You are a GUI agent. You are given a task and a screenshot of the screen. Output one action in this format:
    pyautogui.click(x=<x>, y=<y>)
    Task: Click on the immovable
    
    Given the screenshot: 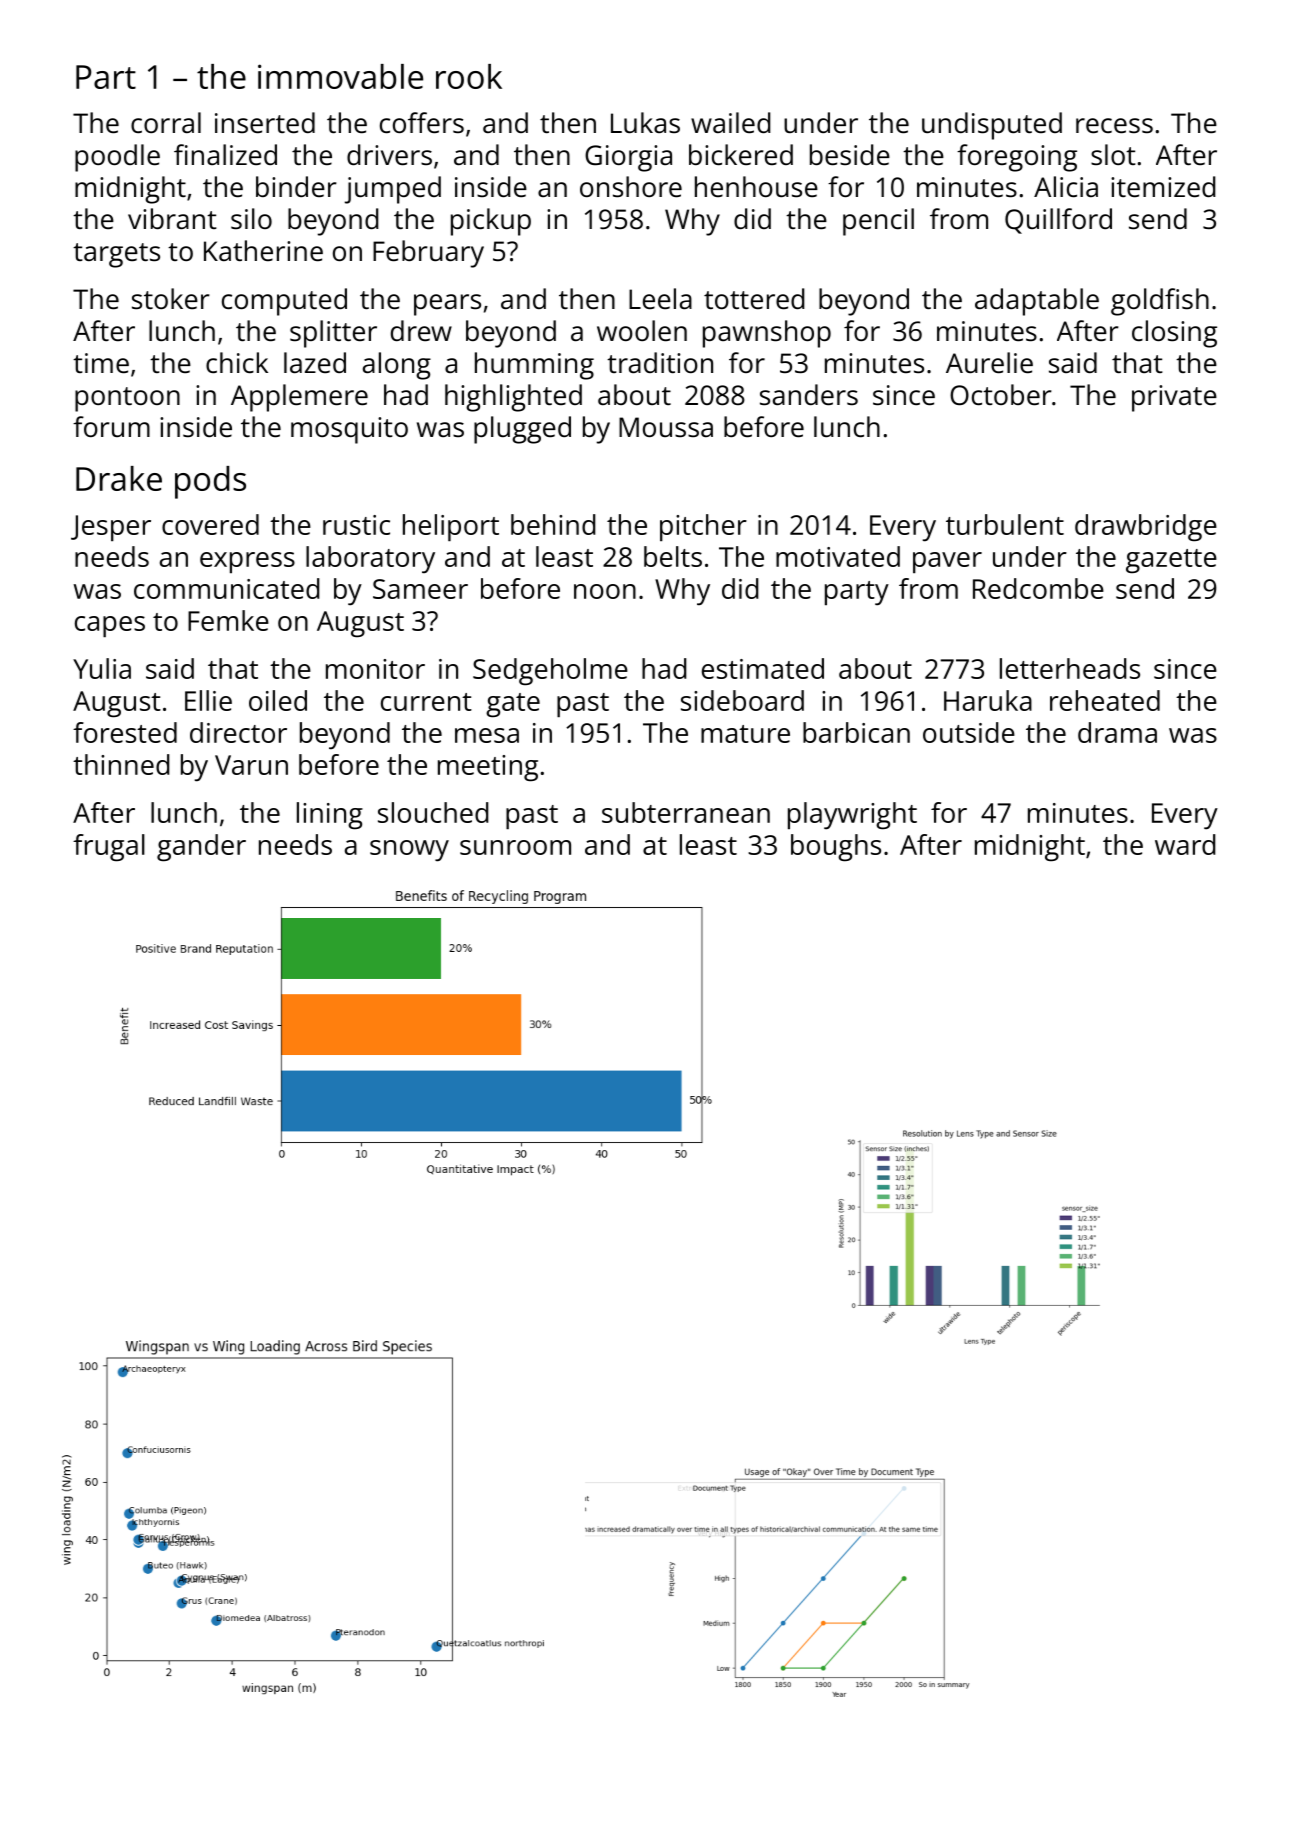 What is the action you would take?
    pyautogui.click(x=340, y=76)
